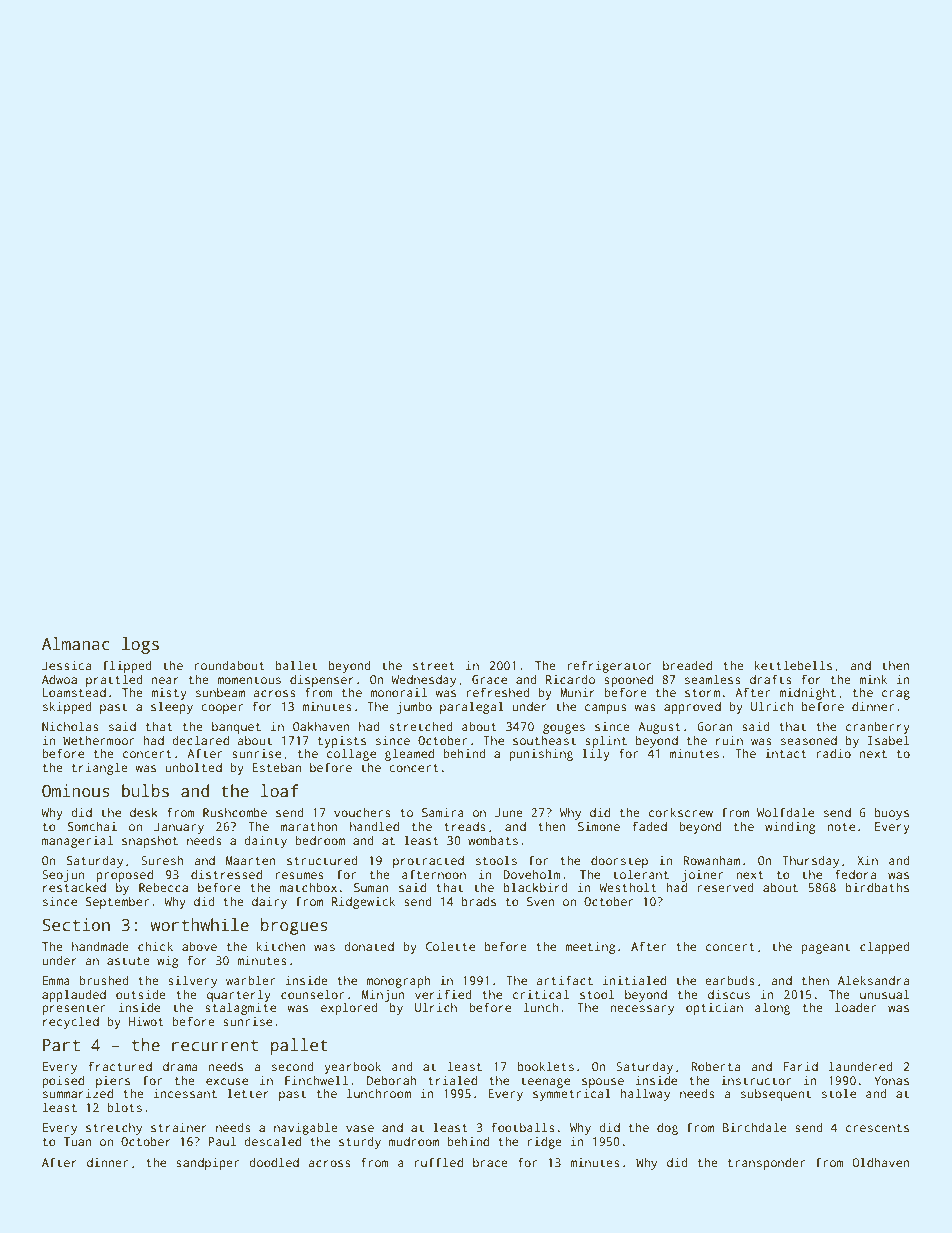 Image resolution: width=952 pixels, height=1233 pixels. I want to click on blots, so click(124, 1107).
